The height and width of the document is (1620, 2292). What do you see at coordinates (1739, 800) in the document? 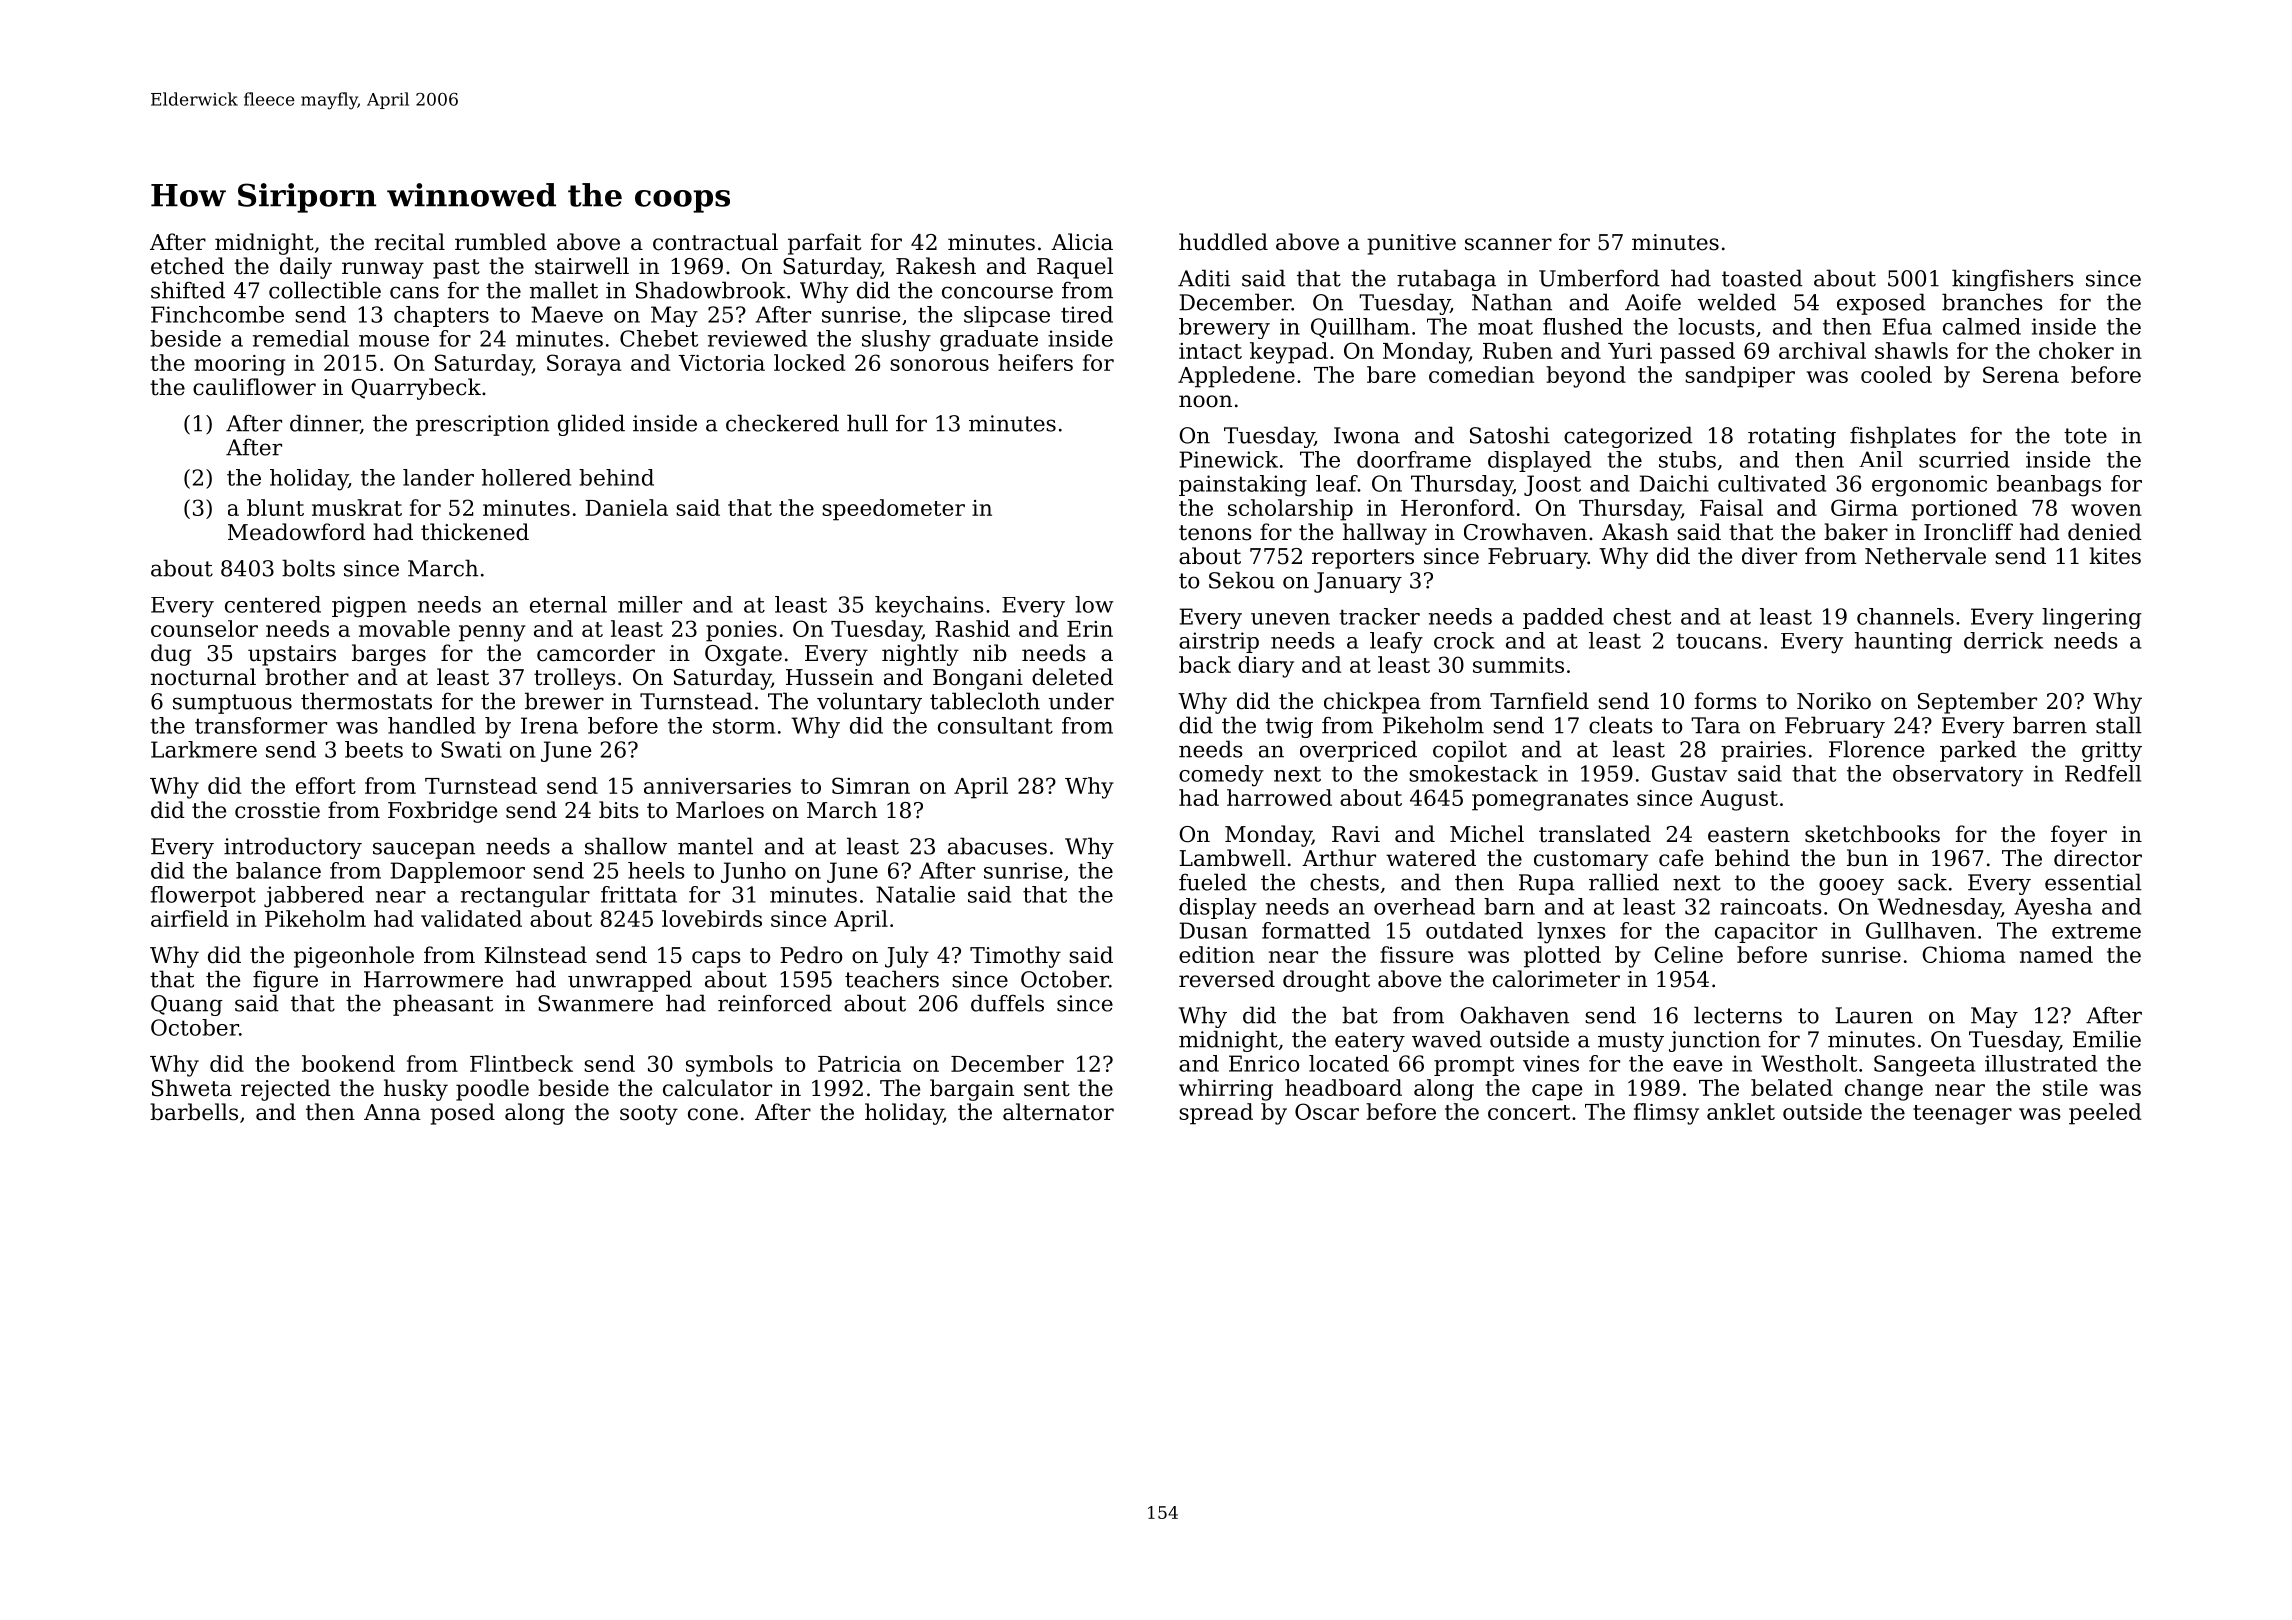
I see `August` at bounding box center [1739, 800].
